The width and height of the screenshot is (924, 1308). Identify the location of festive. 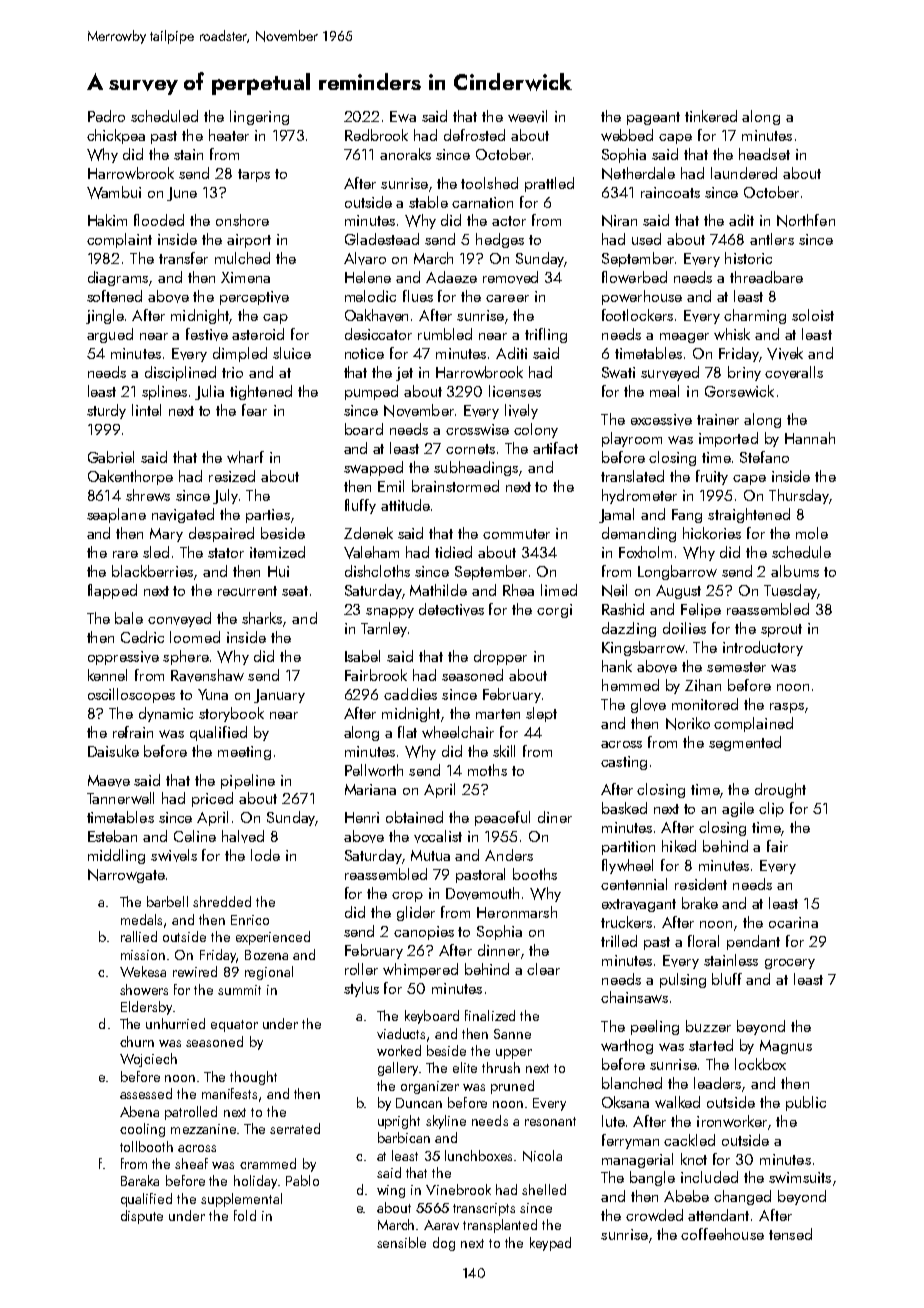
(207, 334).
